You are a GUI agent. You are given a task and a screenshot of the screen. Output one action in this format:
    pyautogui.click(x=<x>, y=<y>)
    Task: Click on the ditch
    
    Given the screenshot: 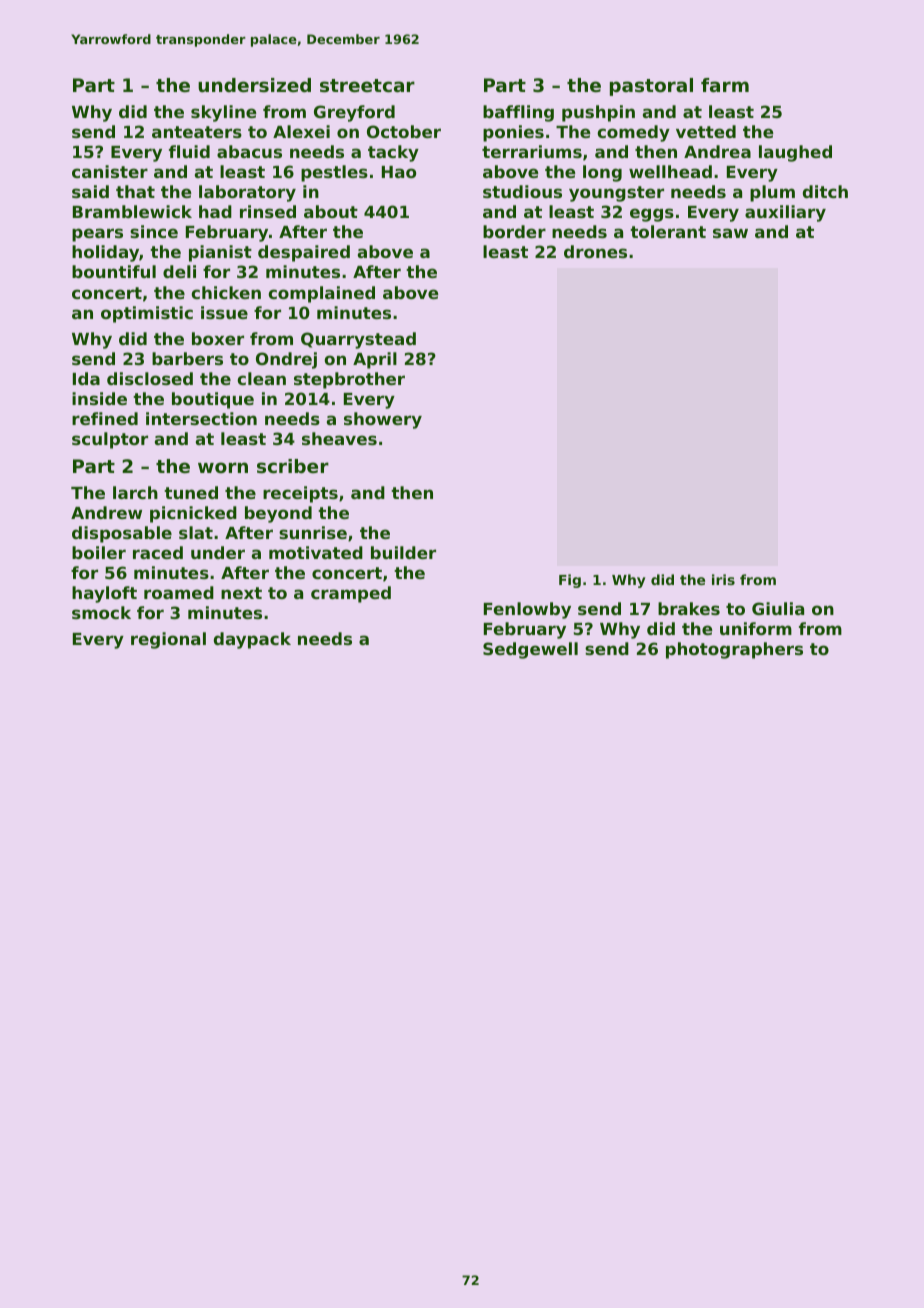 What is the action you would take?
    pyautogui.click(x=825, y=191)
